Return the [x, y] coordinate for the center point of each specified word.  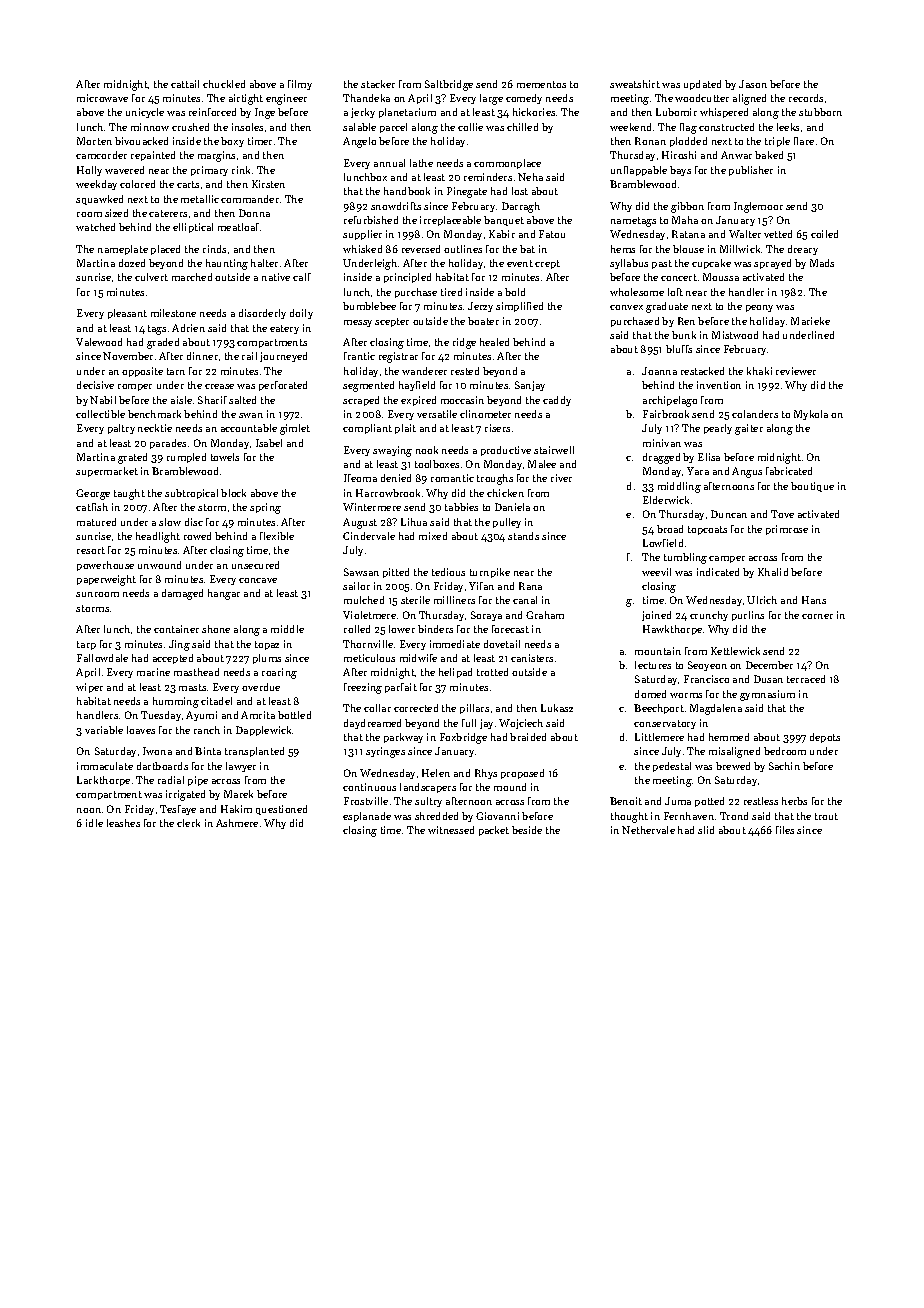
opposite [142, 372]
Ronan [650, 141]
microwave [102, 98]
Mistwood [735, 335]
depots [825, 738]
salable [359, 127]
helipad [455, 673]
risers [497, 428]
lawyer [241, 767]
